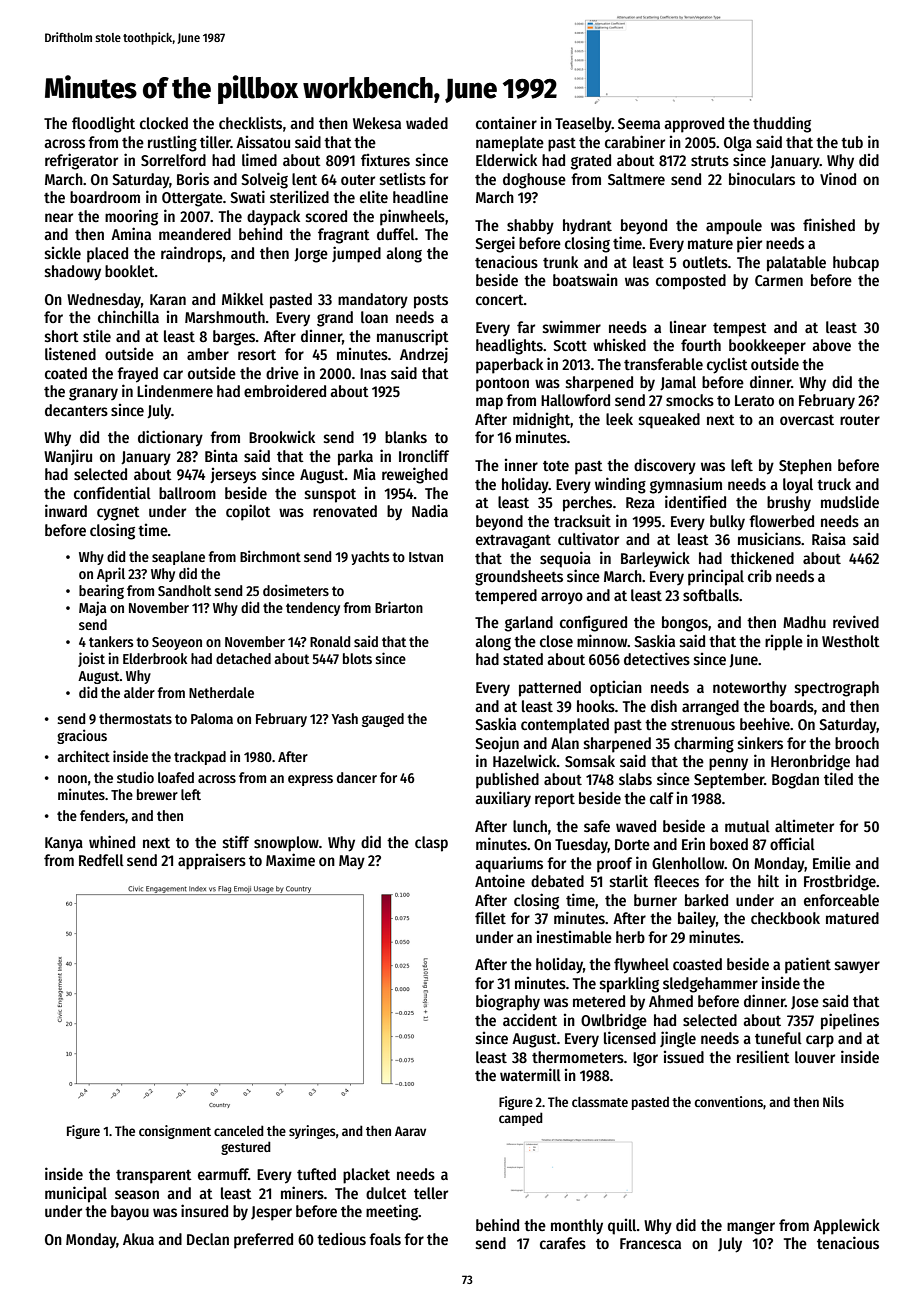  I want to click on gracious, so click(82, 736).
